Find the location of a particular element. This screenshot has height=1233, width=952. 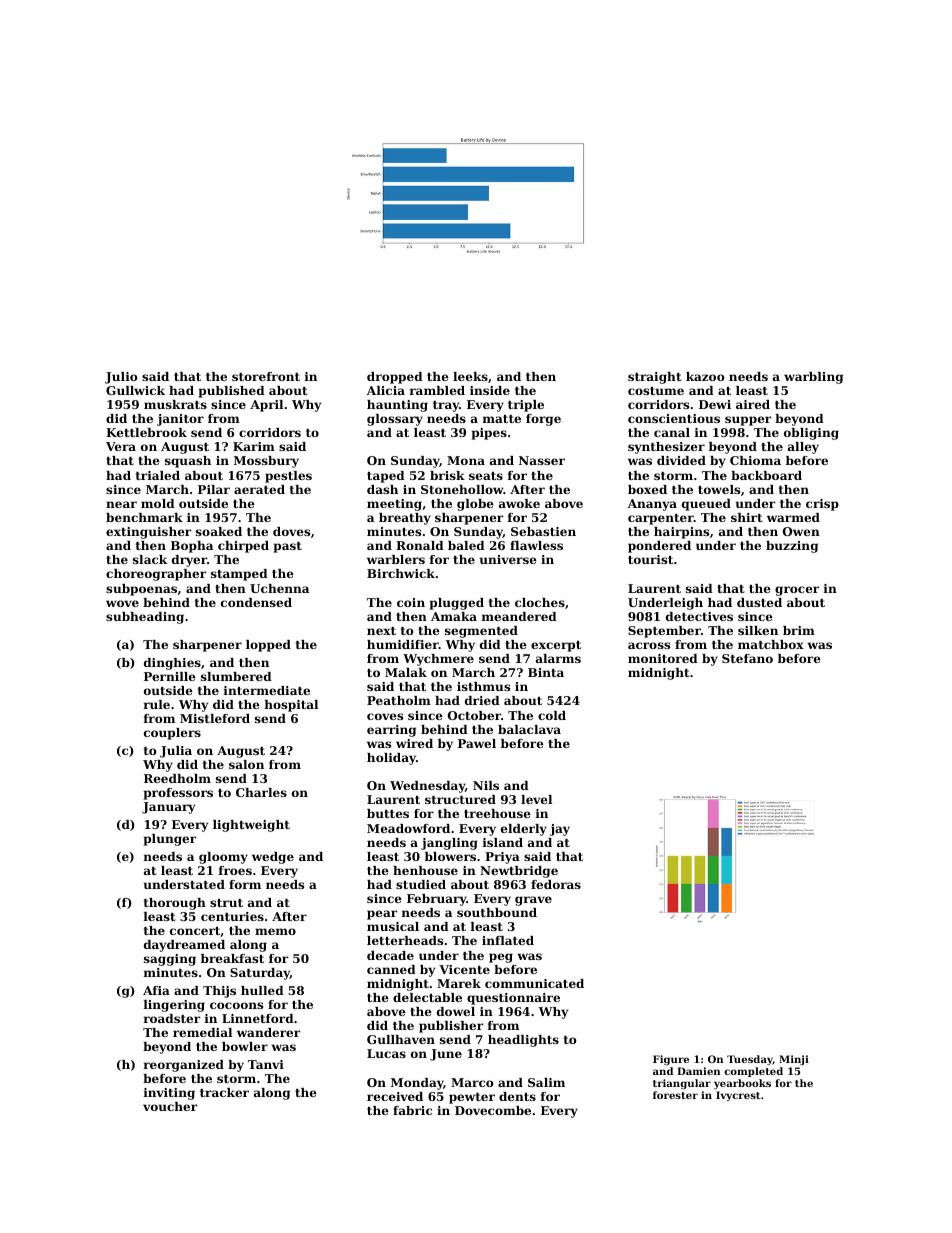

near is located at coordinates (121, 504).
